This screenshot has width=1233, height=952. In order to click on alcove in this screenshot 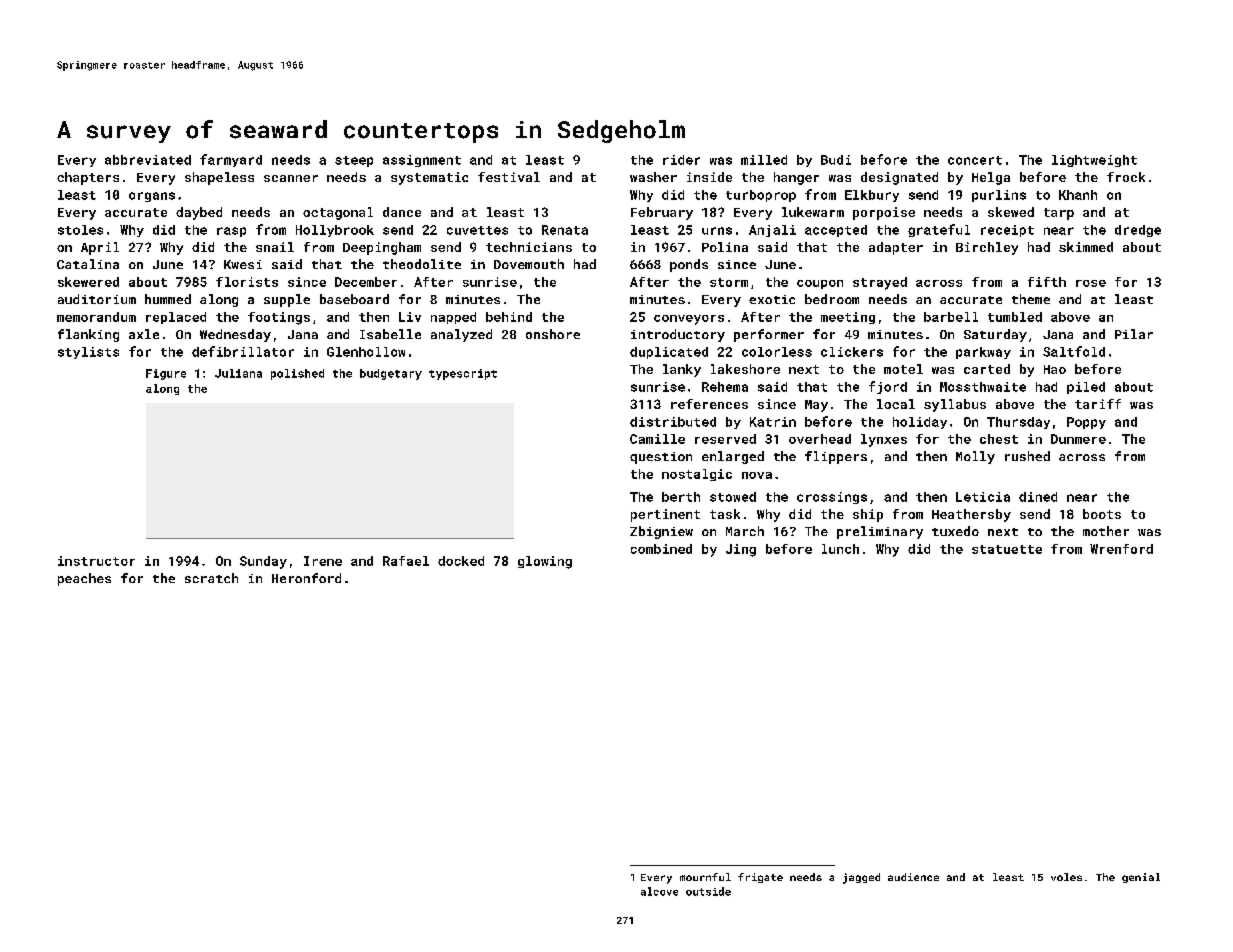, I will do `click(659, 891)`.
